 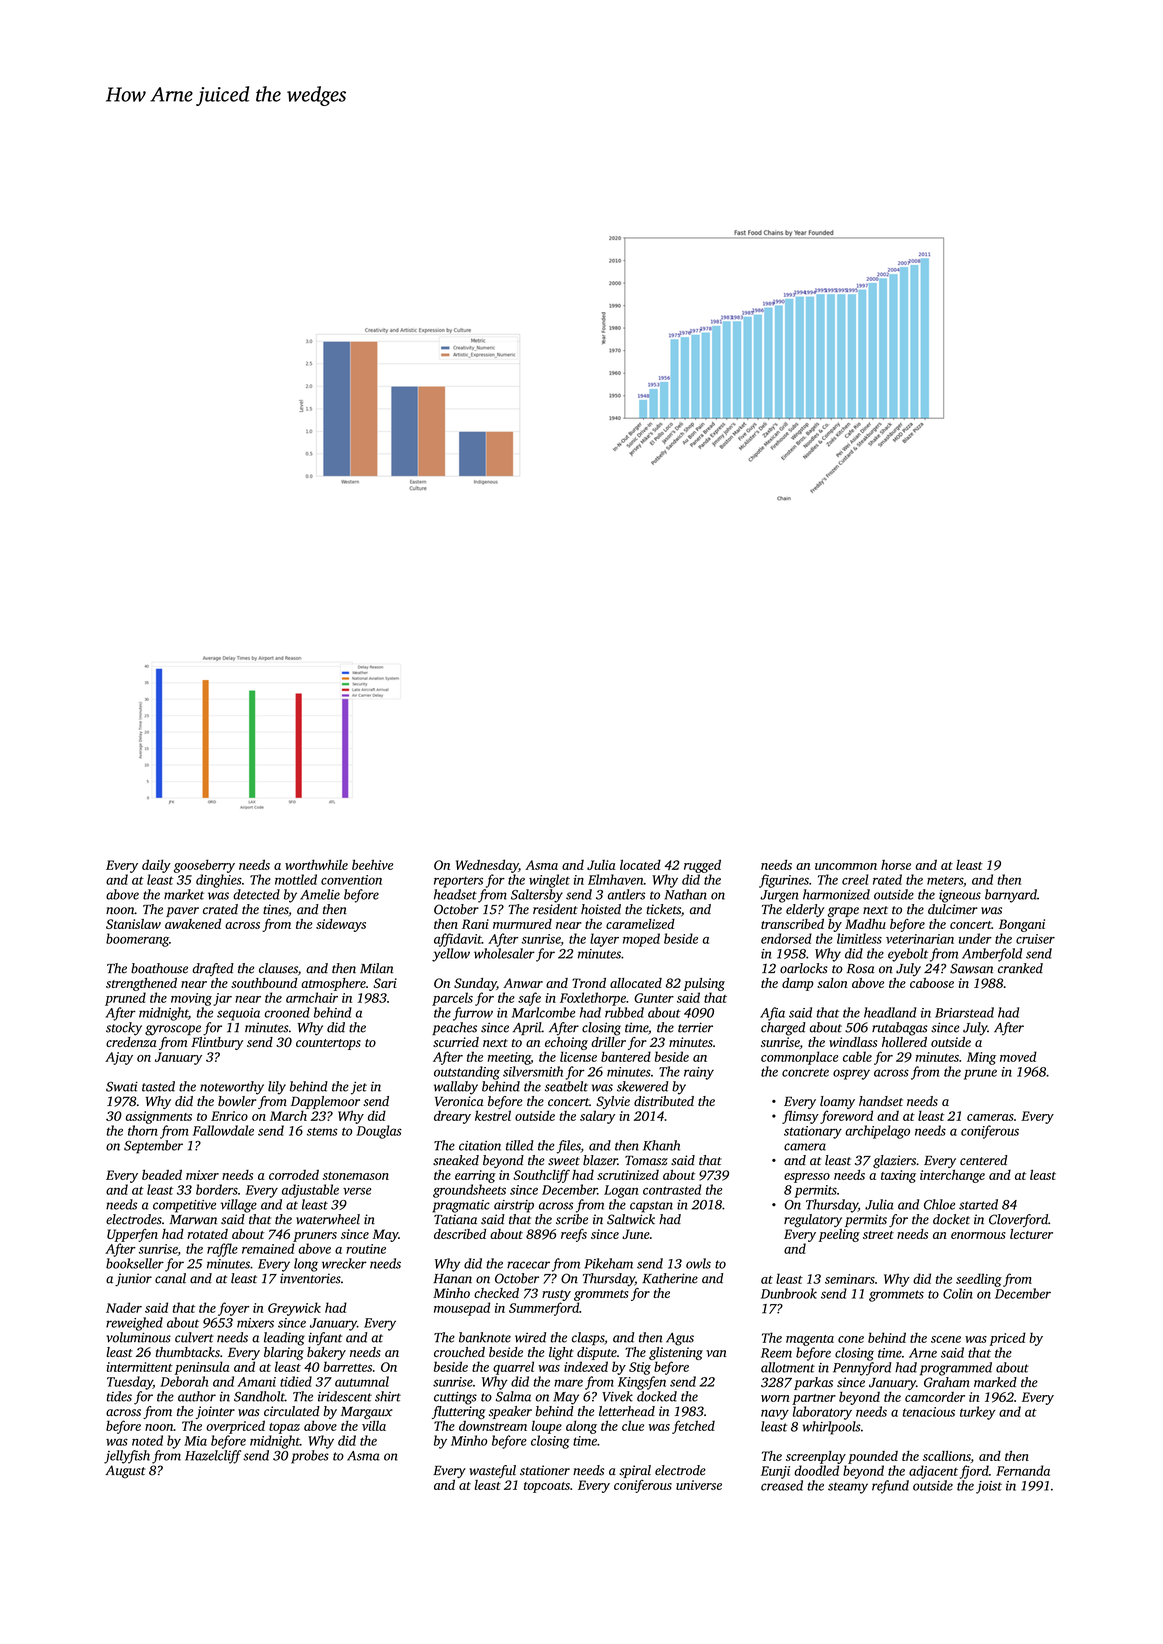 What do you see at coordinates (204, 866) in the image?
I see `gooseberry` at bounding box center [204, 866].
